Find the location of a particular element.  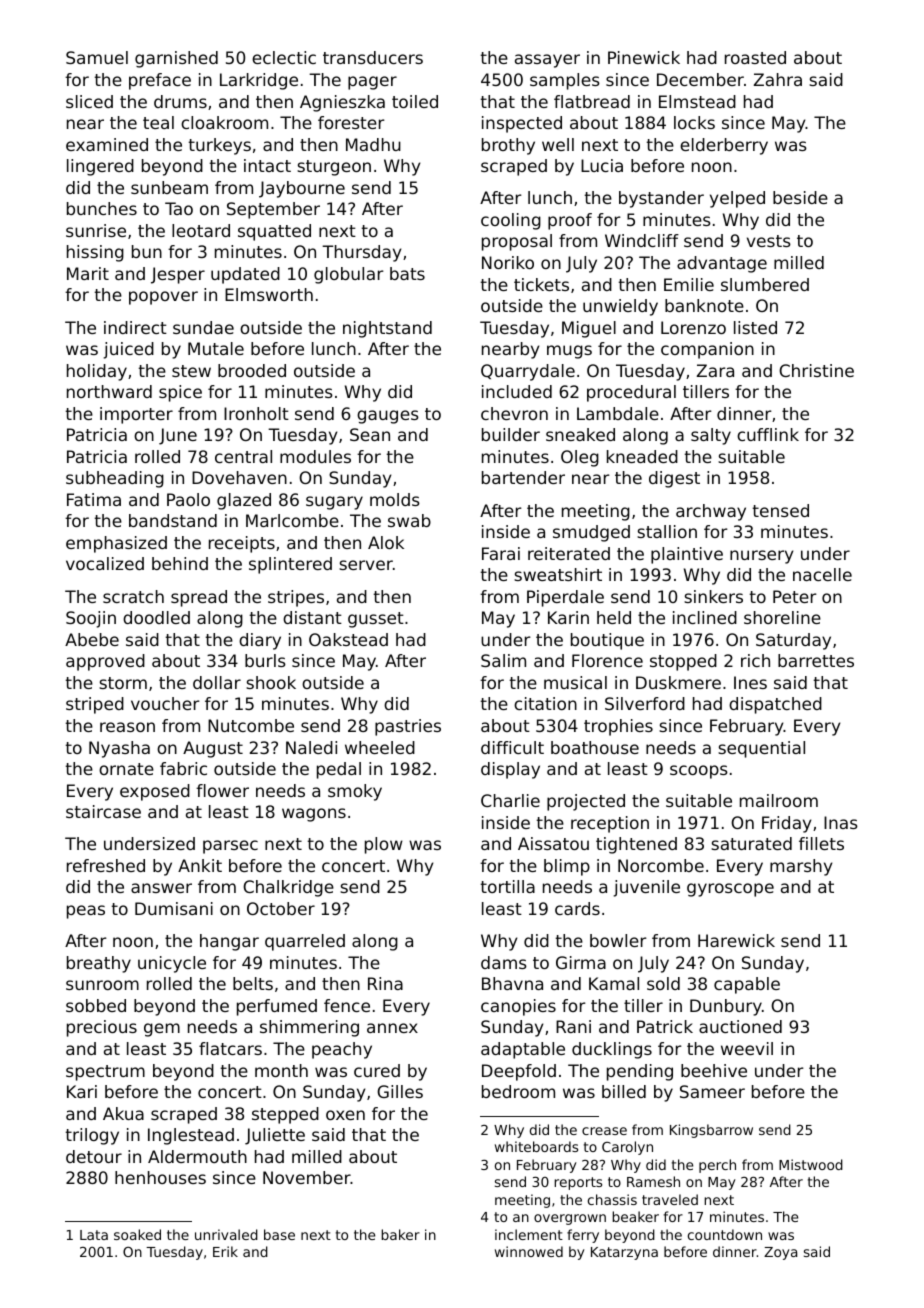

salty is located at coordinates (711, 436).
